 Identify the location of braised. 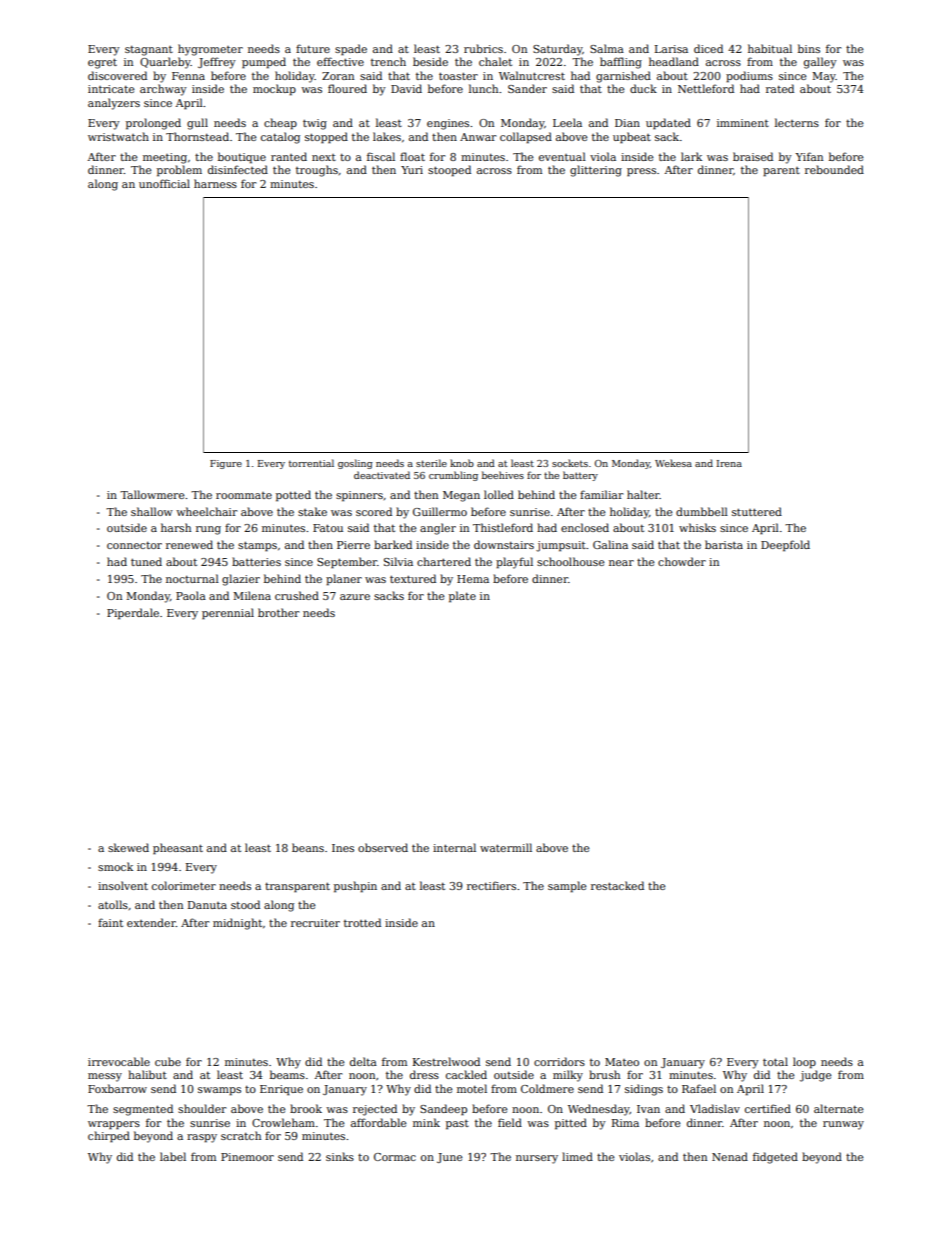
(753, 156).
